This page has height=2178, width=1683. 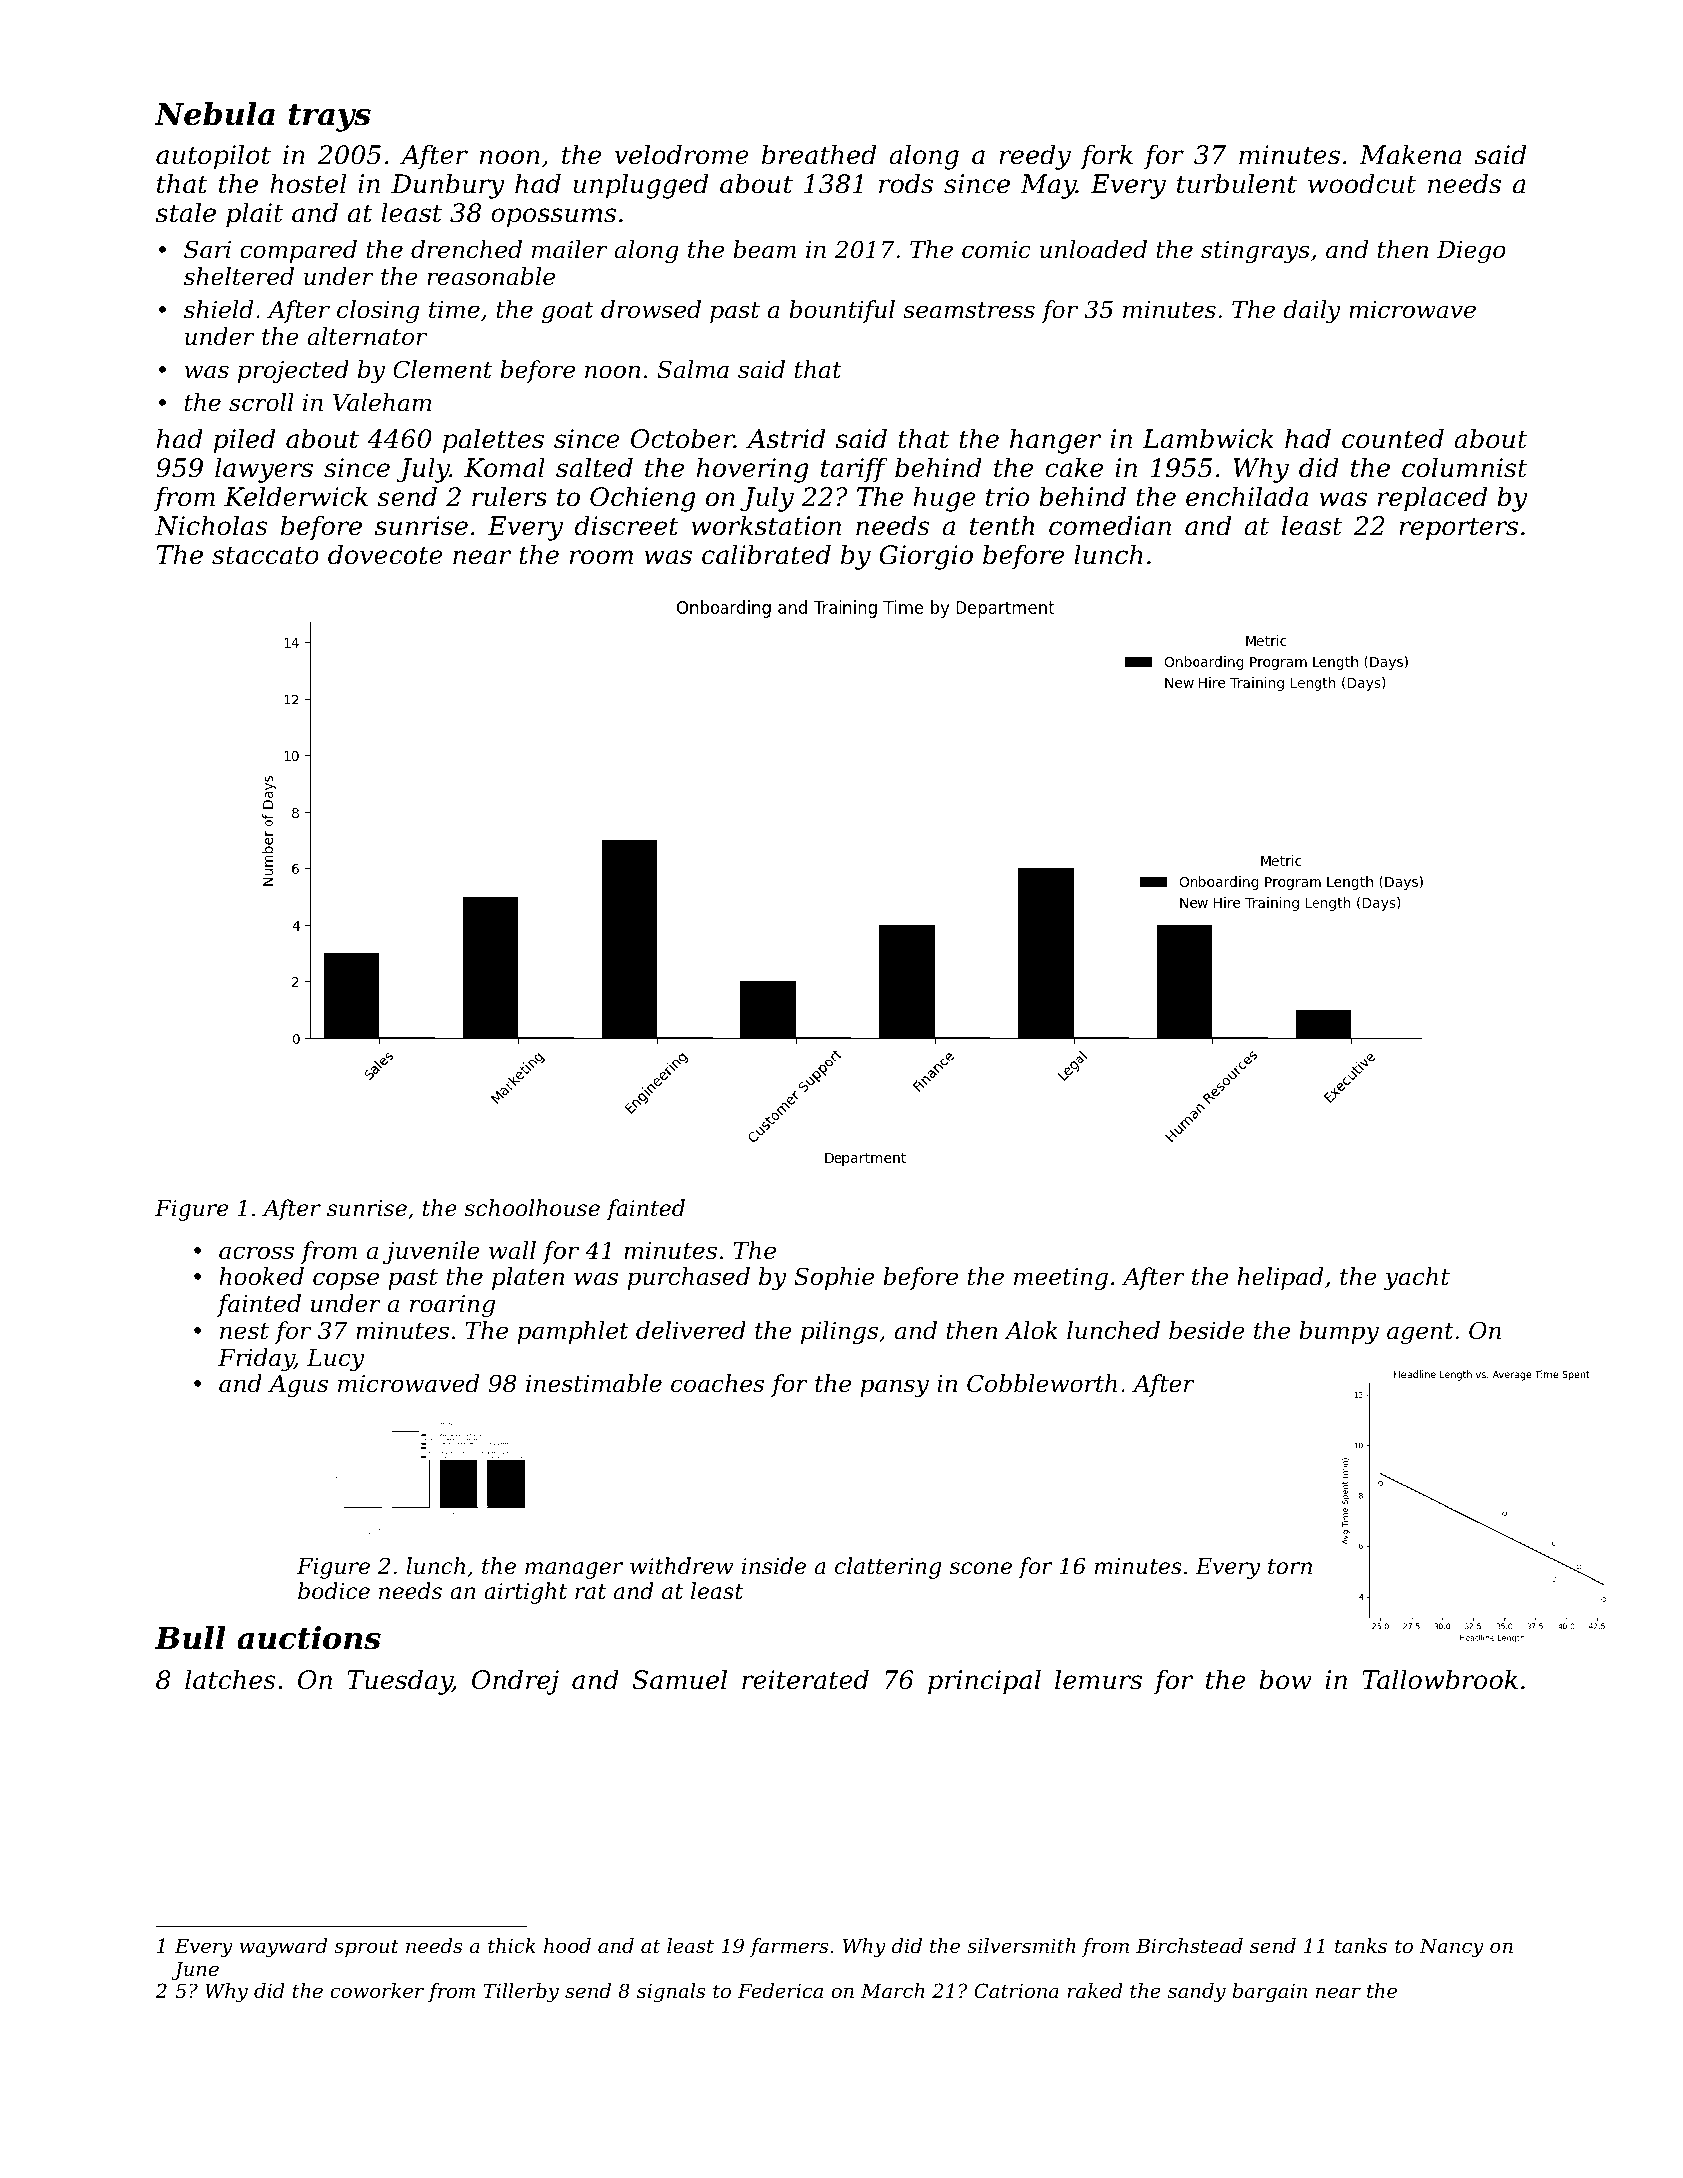 What do you see at coordinates (1471, 252) in the page?
I see `Diego` at bounding box center [1471, 252].
